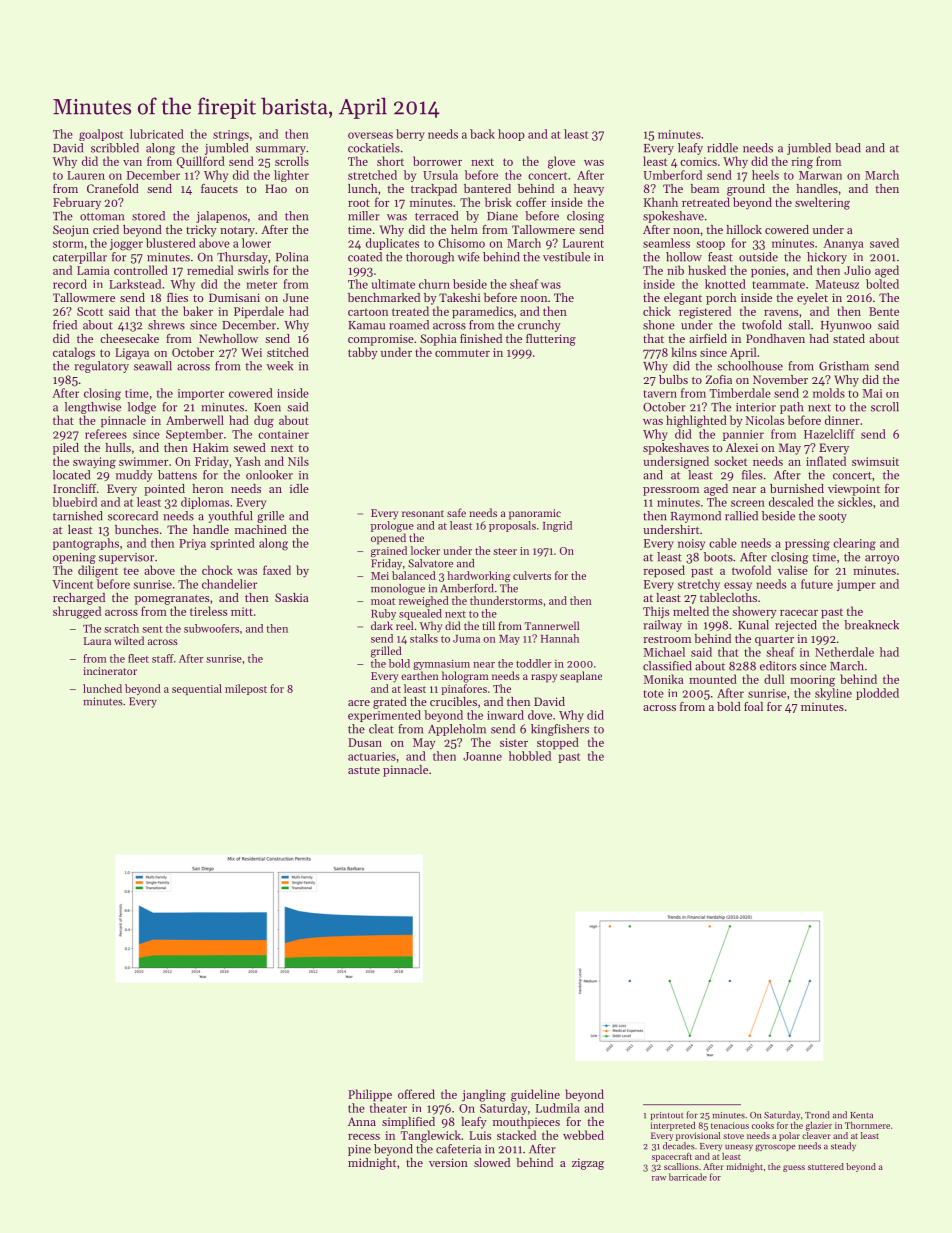 Image resolution: width=952 pixels, height=1233 pixels. I want to click on lubricated, so click(157, 134).
